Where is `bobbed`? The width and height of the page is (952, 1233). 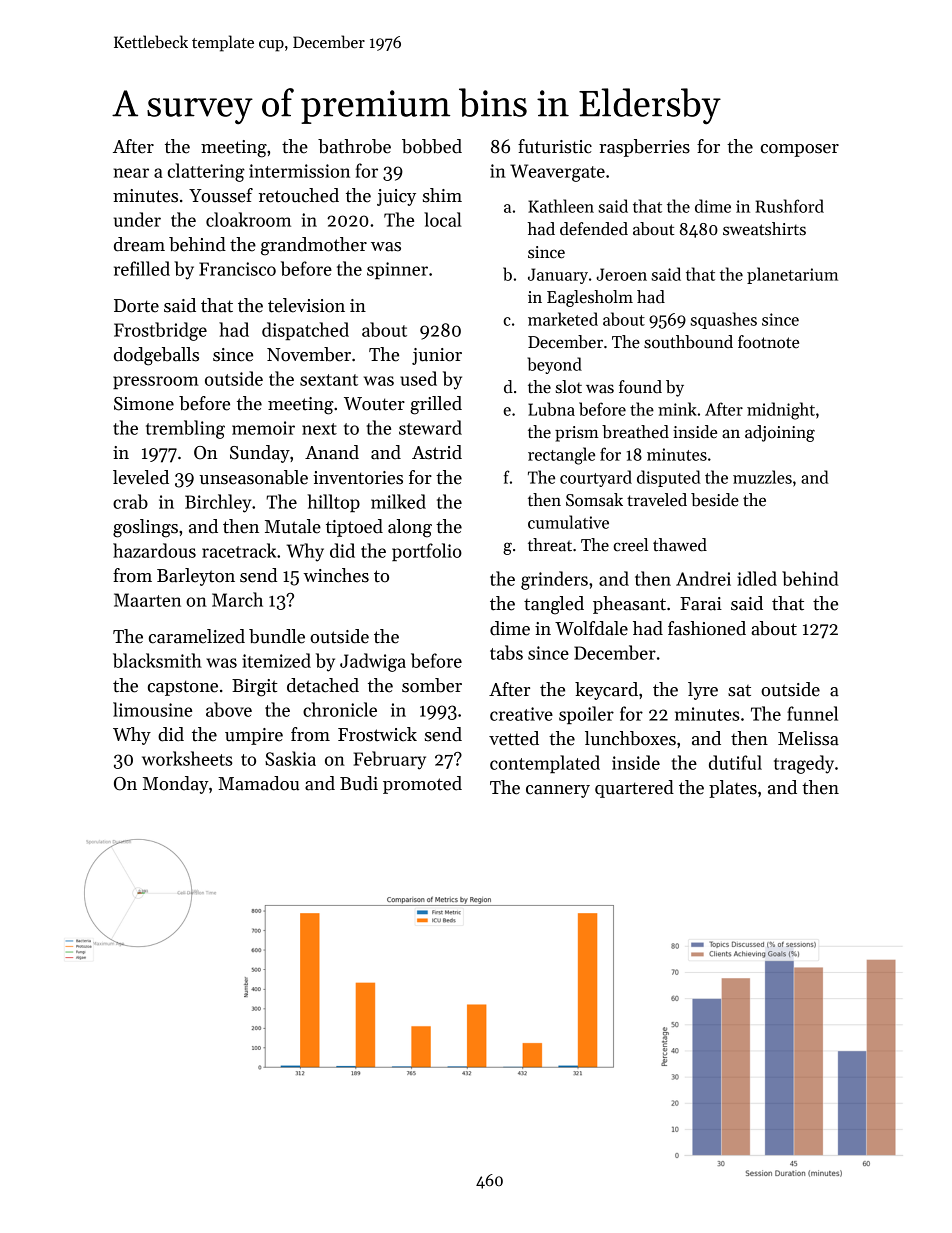 bobbed is located at coordinates (432, 146).
